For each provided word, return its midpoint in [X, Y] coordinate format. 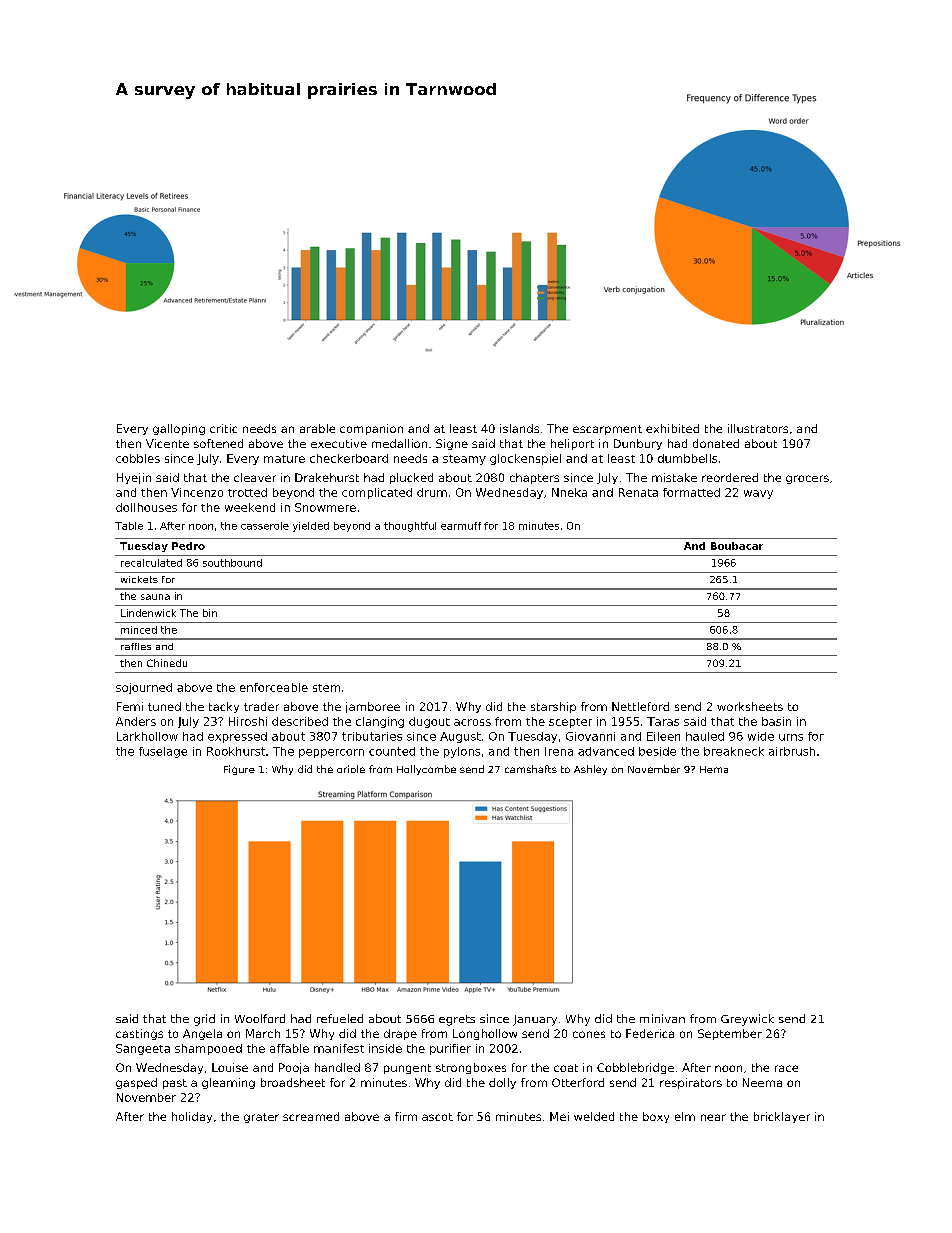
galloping [179, 429]
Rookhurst [236, 751]
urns [791, 737]
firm [406, 1116]
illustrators [758, 428]
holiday [192, 1117]
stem [326, 688]
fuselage [163, 752]
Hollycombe [426, 770]
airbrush [792, 751]
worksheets [750, 706]
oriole [351, 769]
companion [371, 429]
